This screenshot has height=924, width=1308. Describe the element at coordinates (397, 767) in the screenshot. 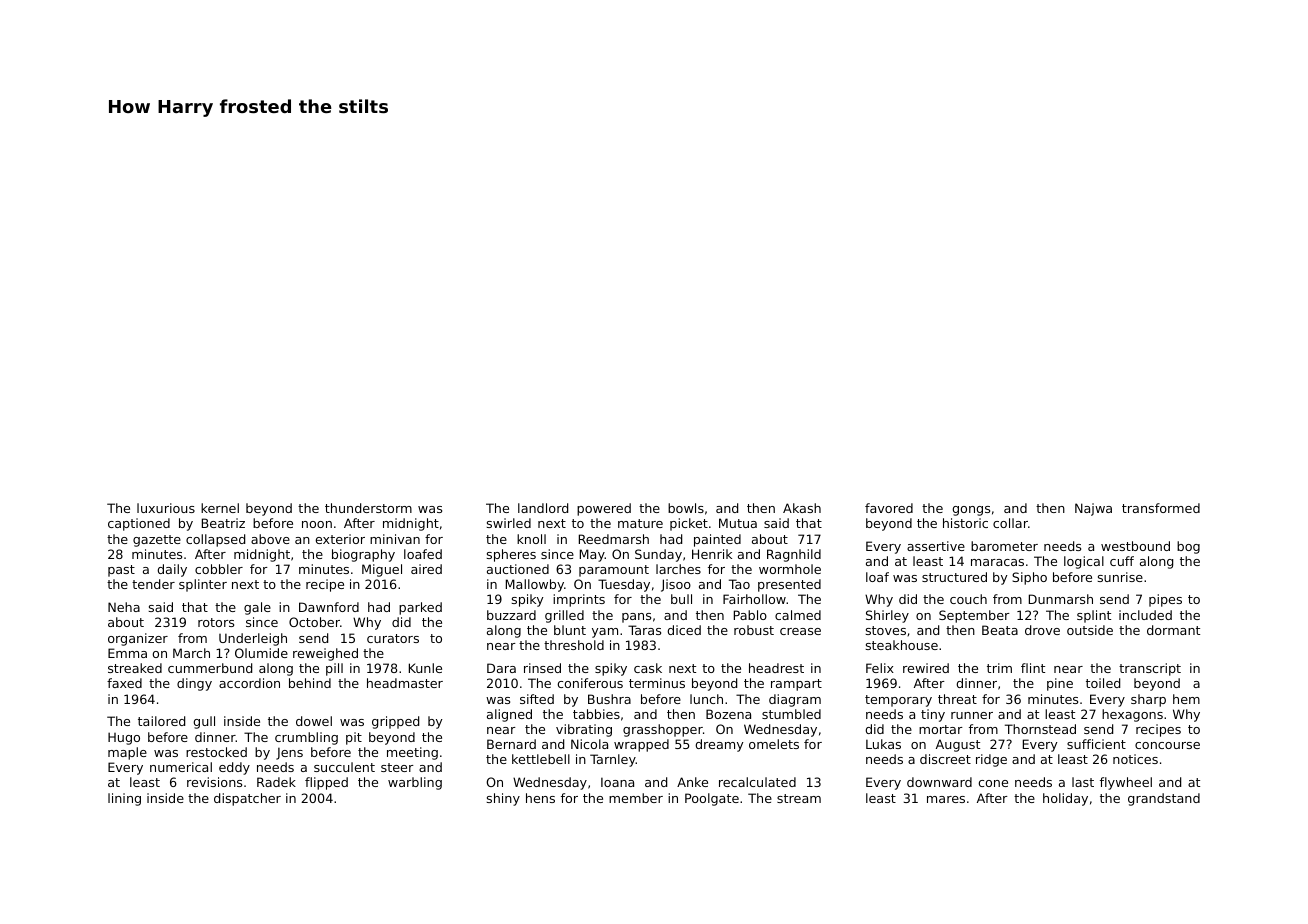

I see `steer` at that location.
